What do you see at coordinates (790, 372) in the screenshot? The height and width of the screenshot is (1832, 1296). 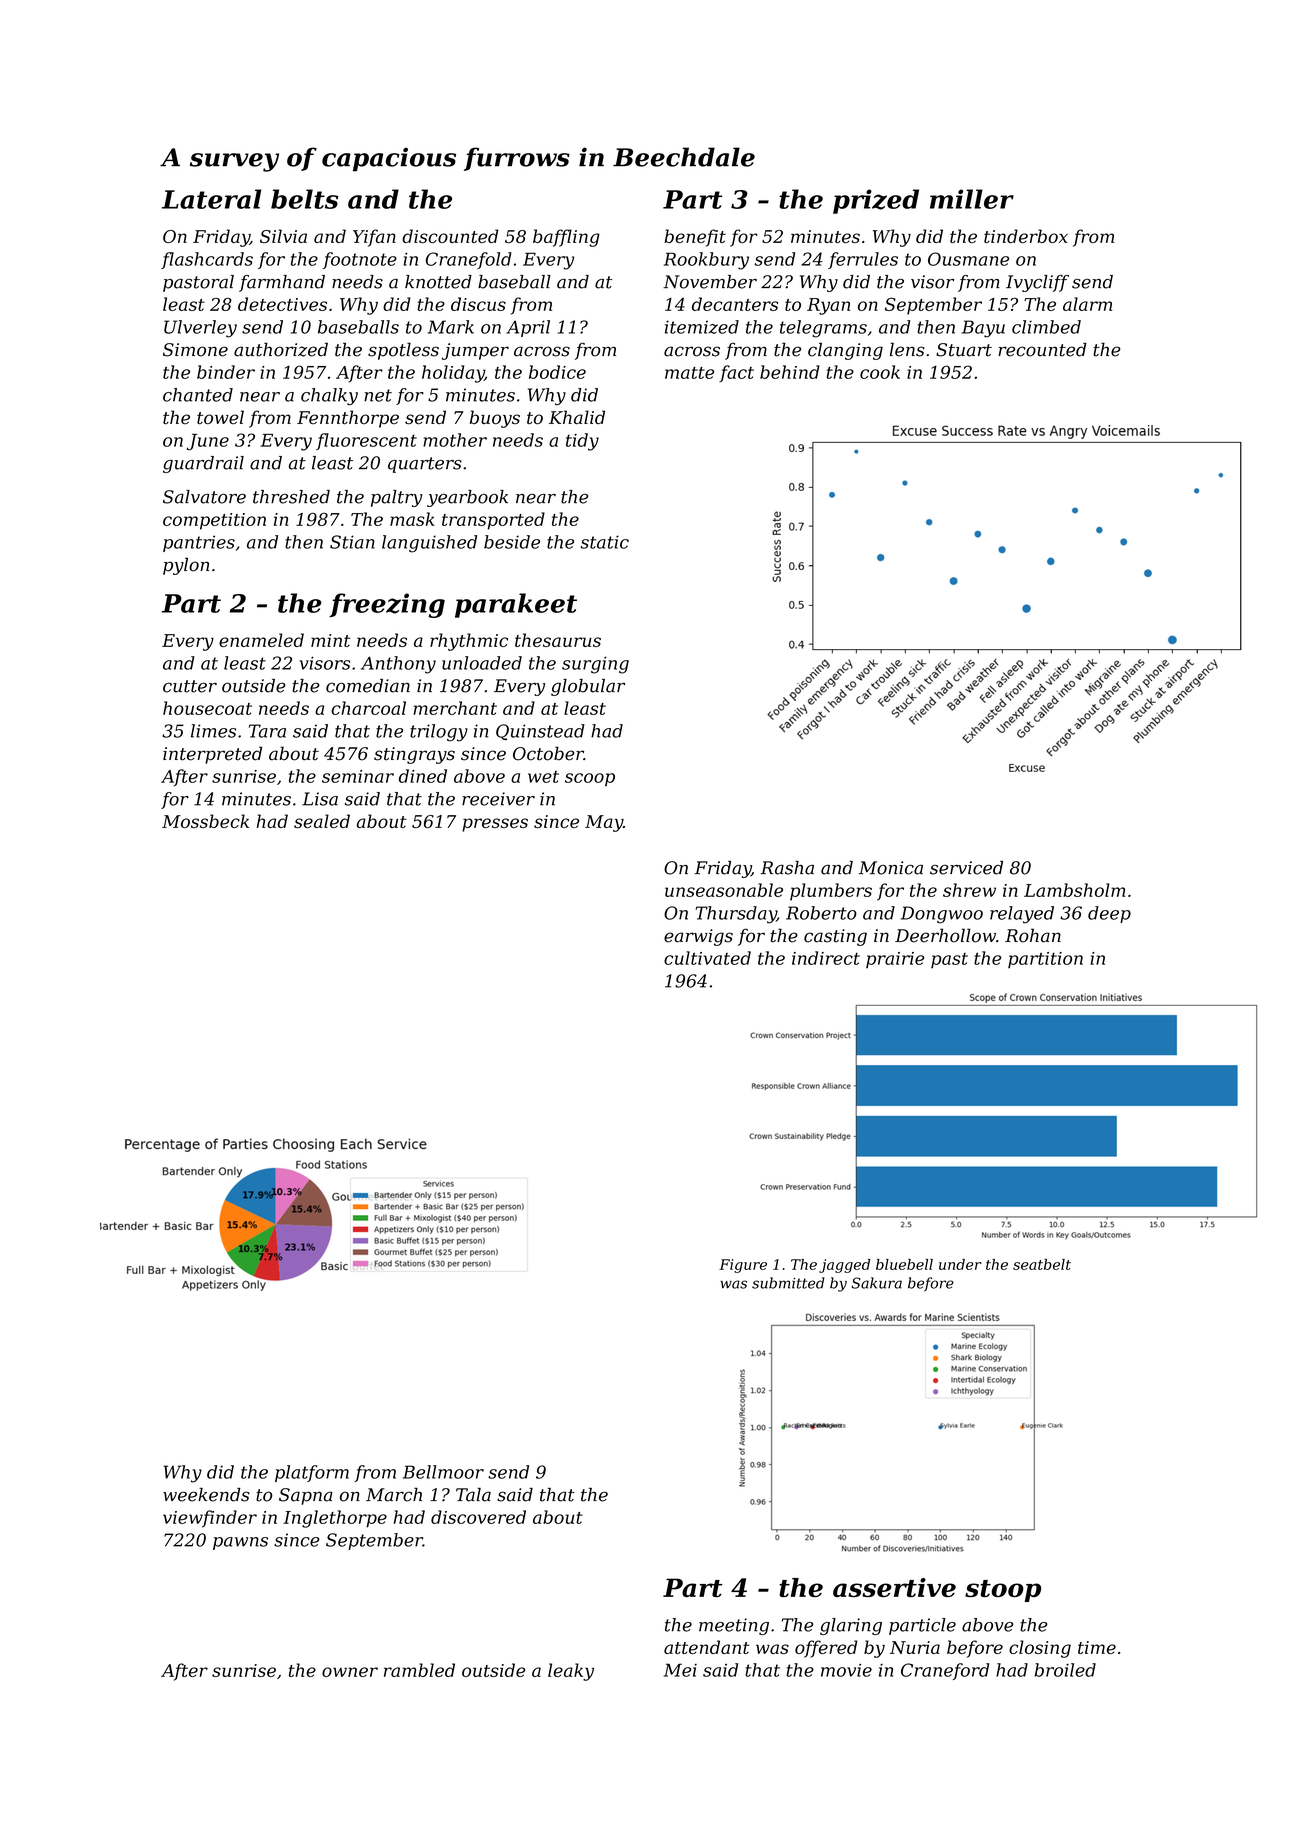 I see `behind` at bounding box center [790, 372].
